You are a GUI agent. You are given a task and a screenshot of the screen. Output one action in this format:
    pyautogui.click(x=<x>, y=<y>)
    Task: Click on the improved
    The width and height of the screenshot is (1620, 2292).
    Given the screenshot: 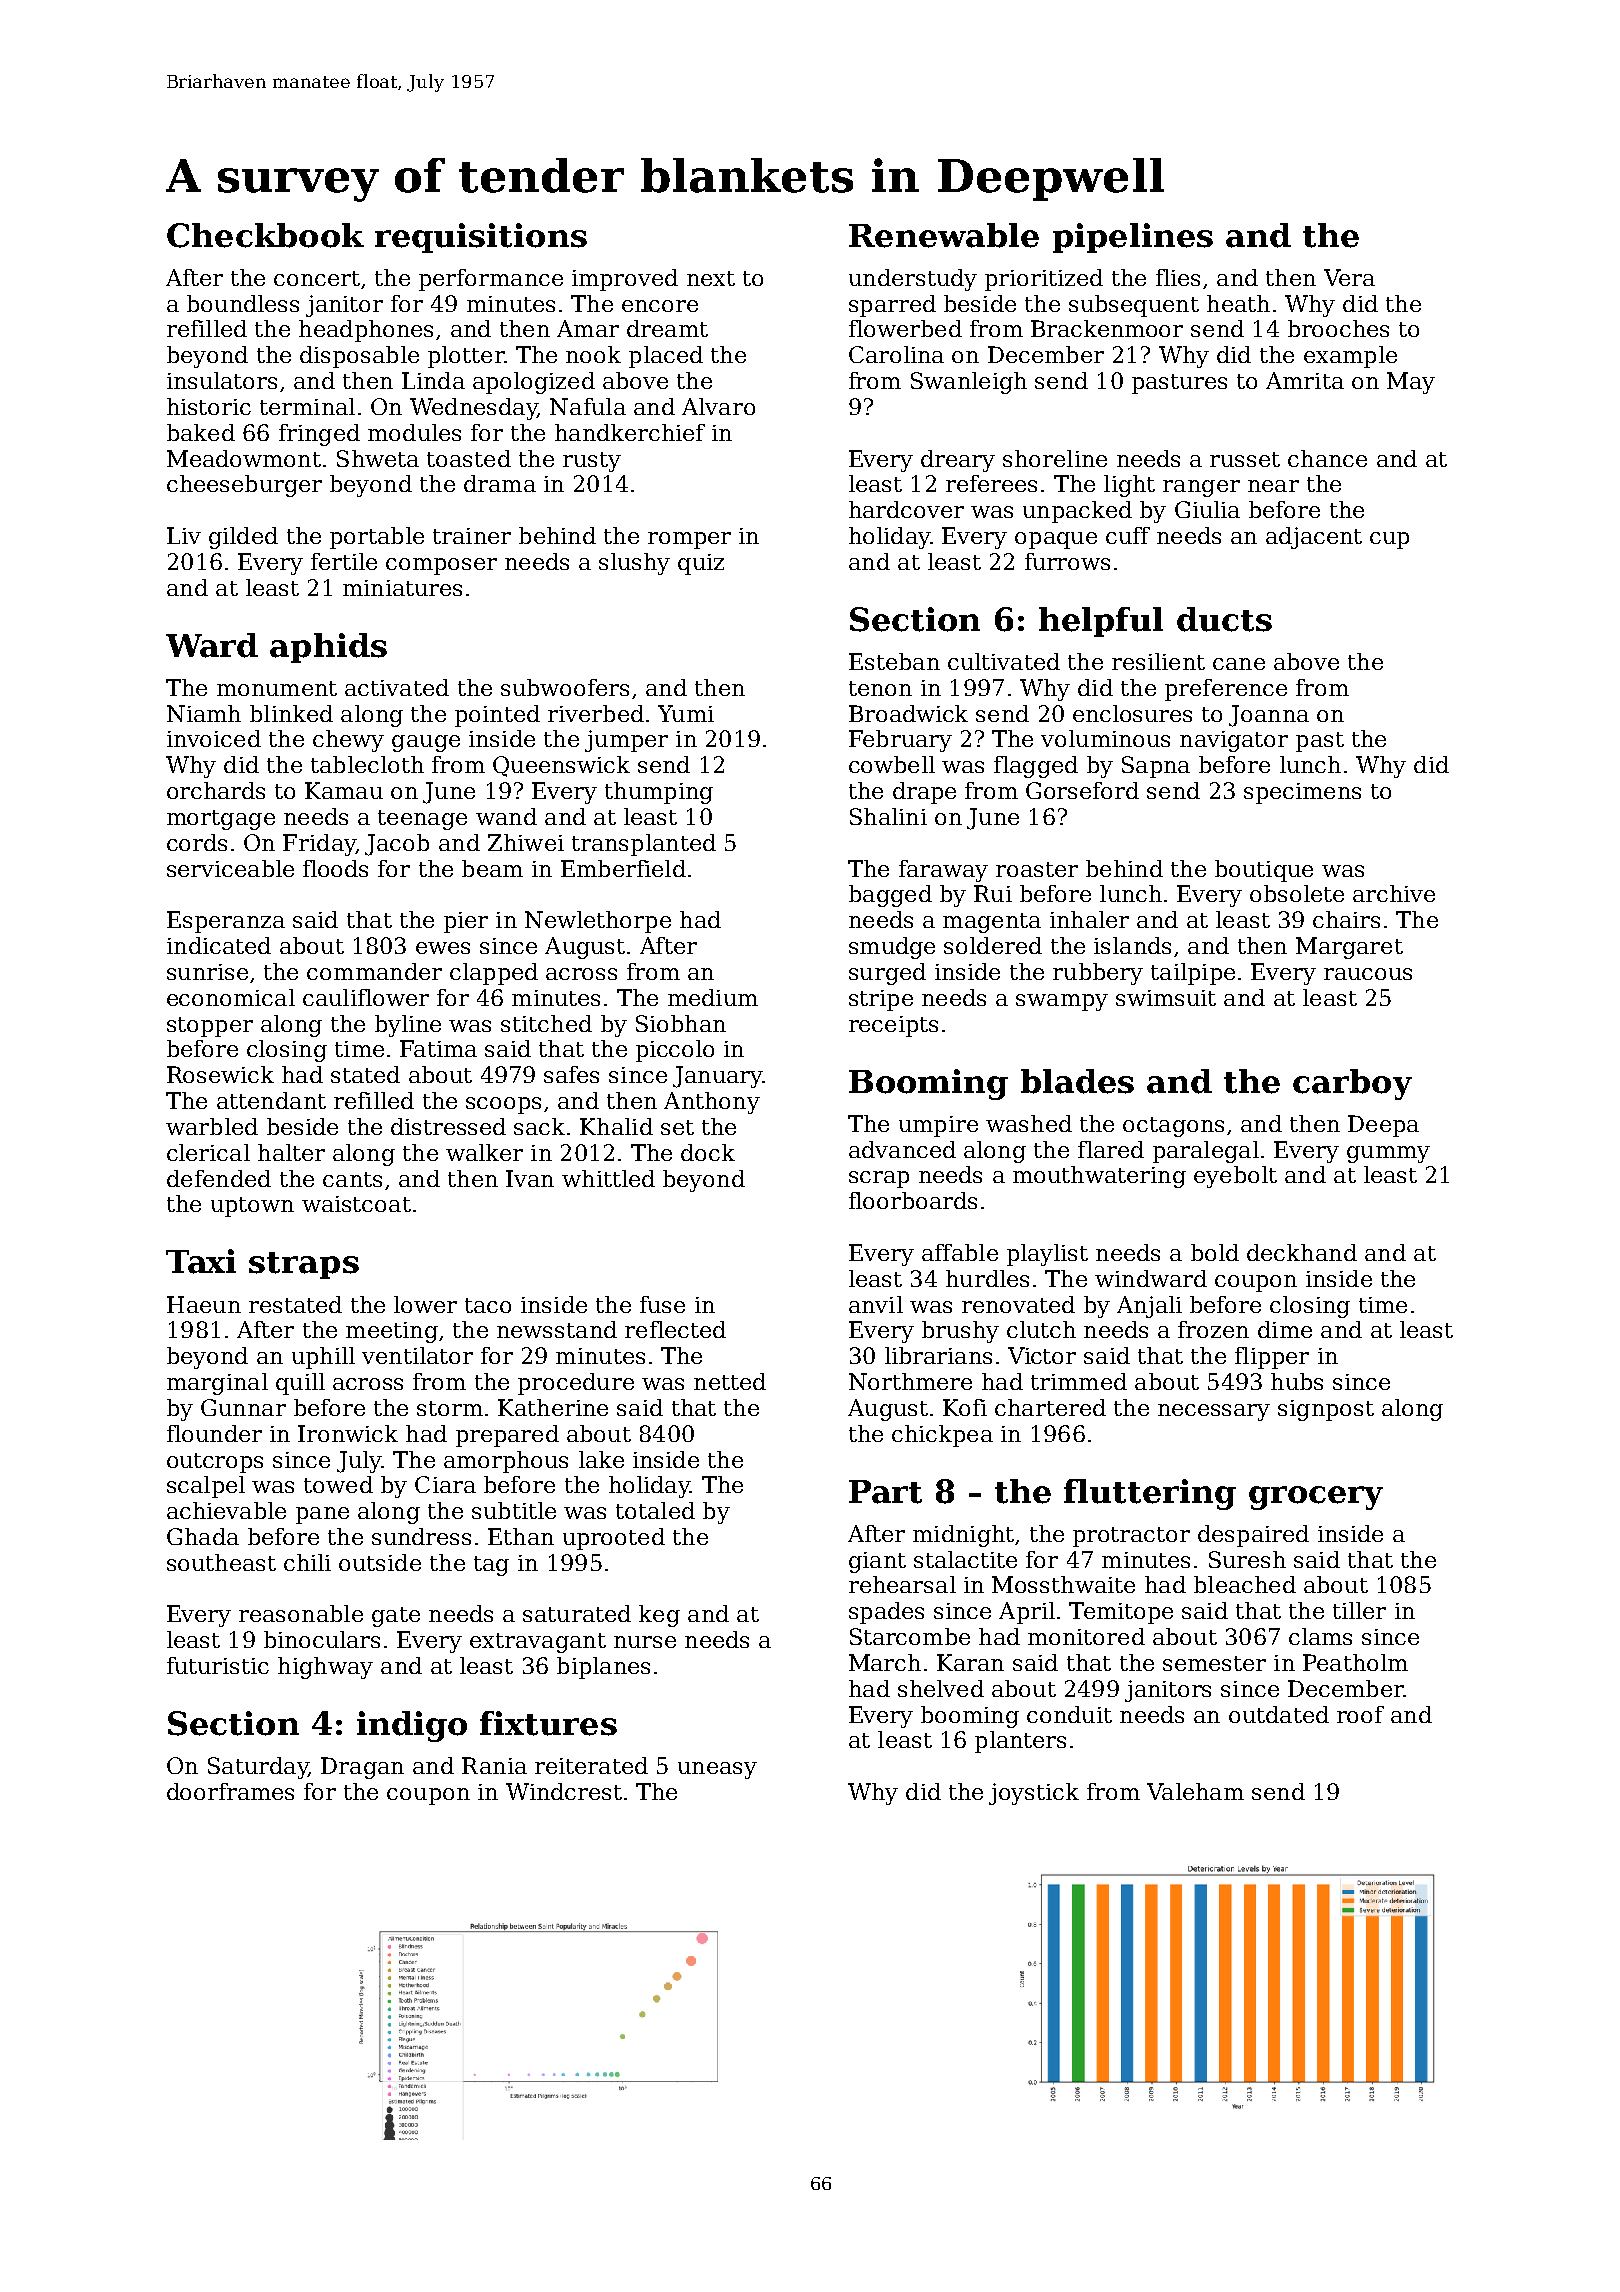 What is the action you would take?
    pyautogui.click(x=625, y=280)
